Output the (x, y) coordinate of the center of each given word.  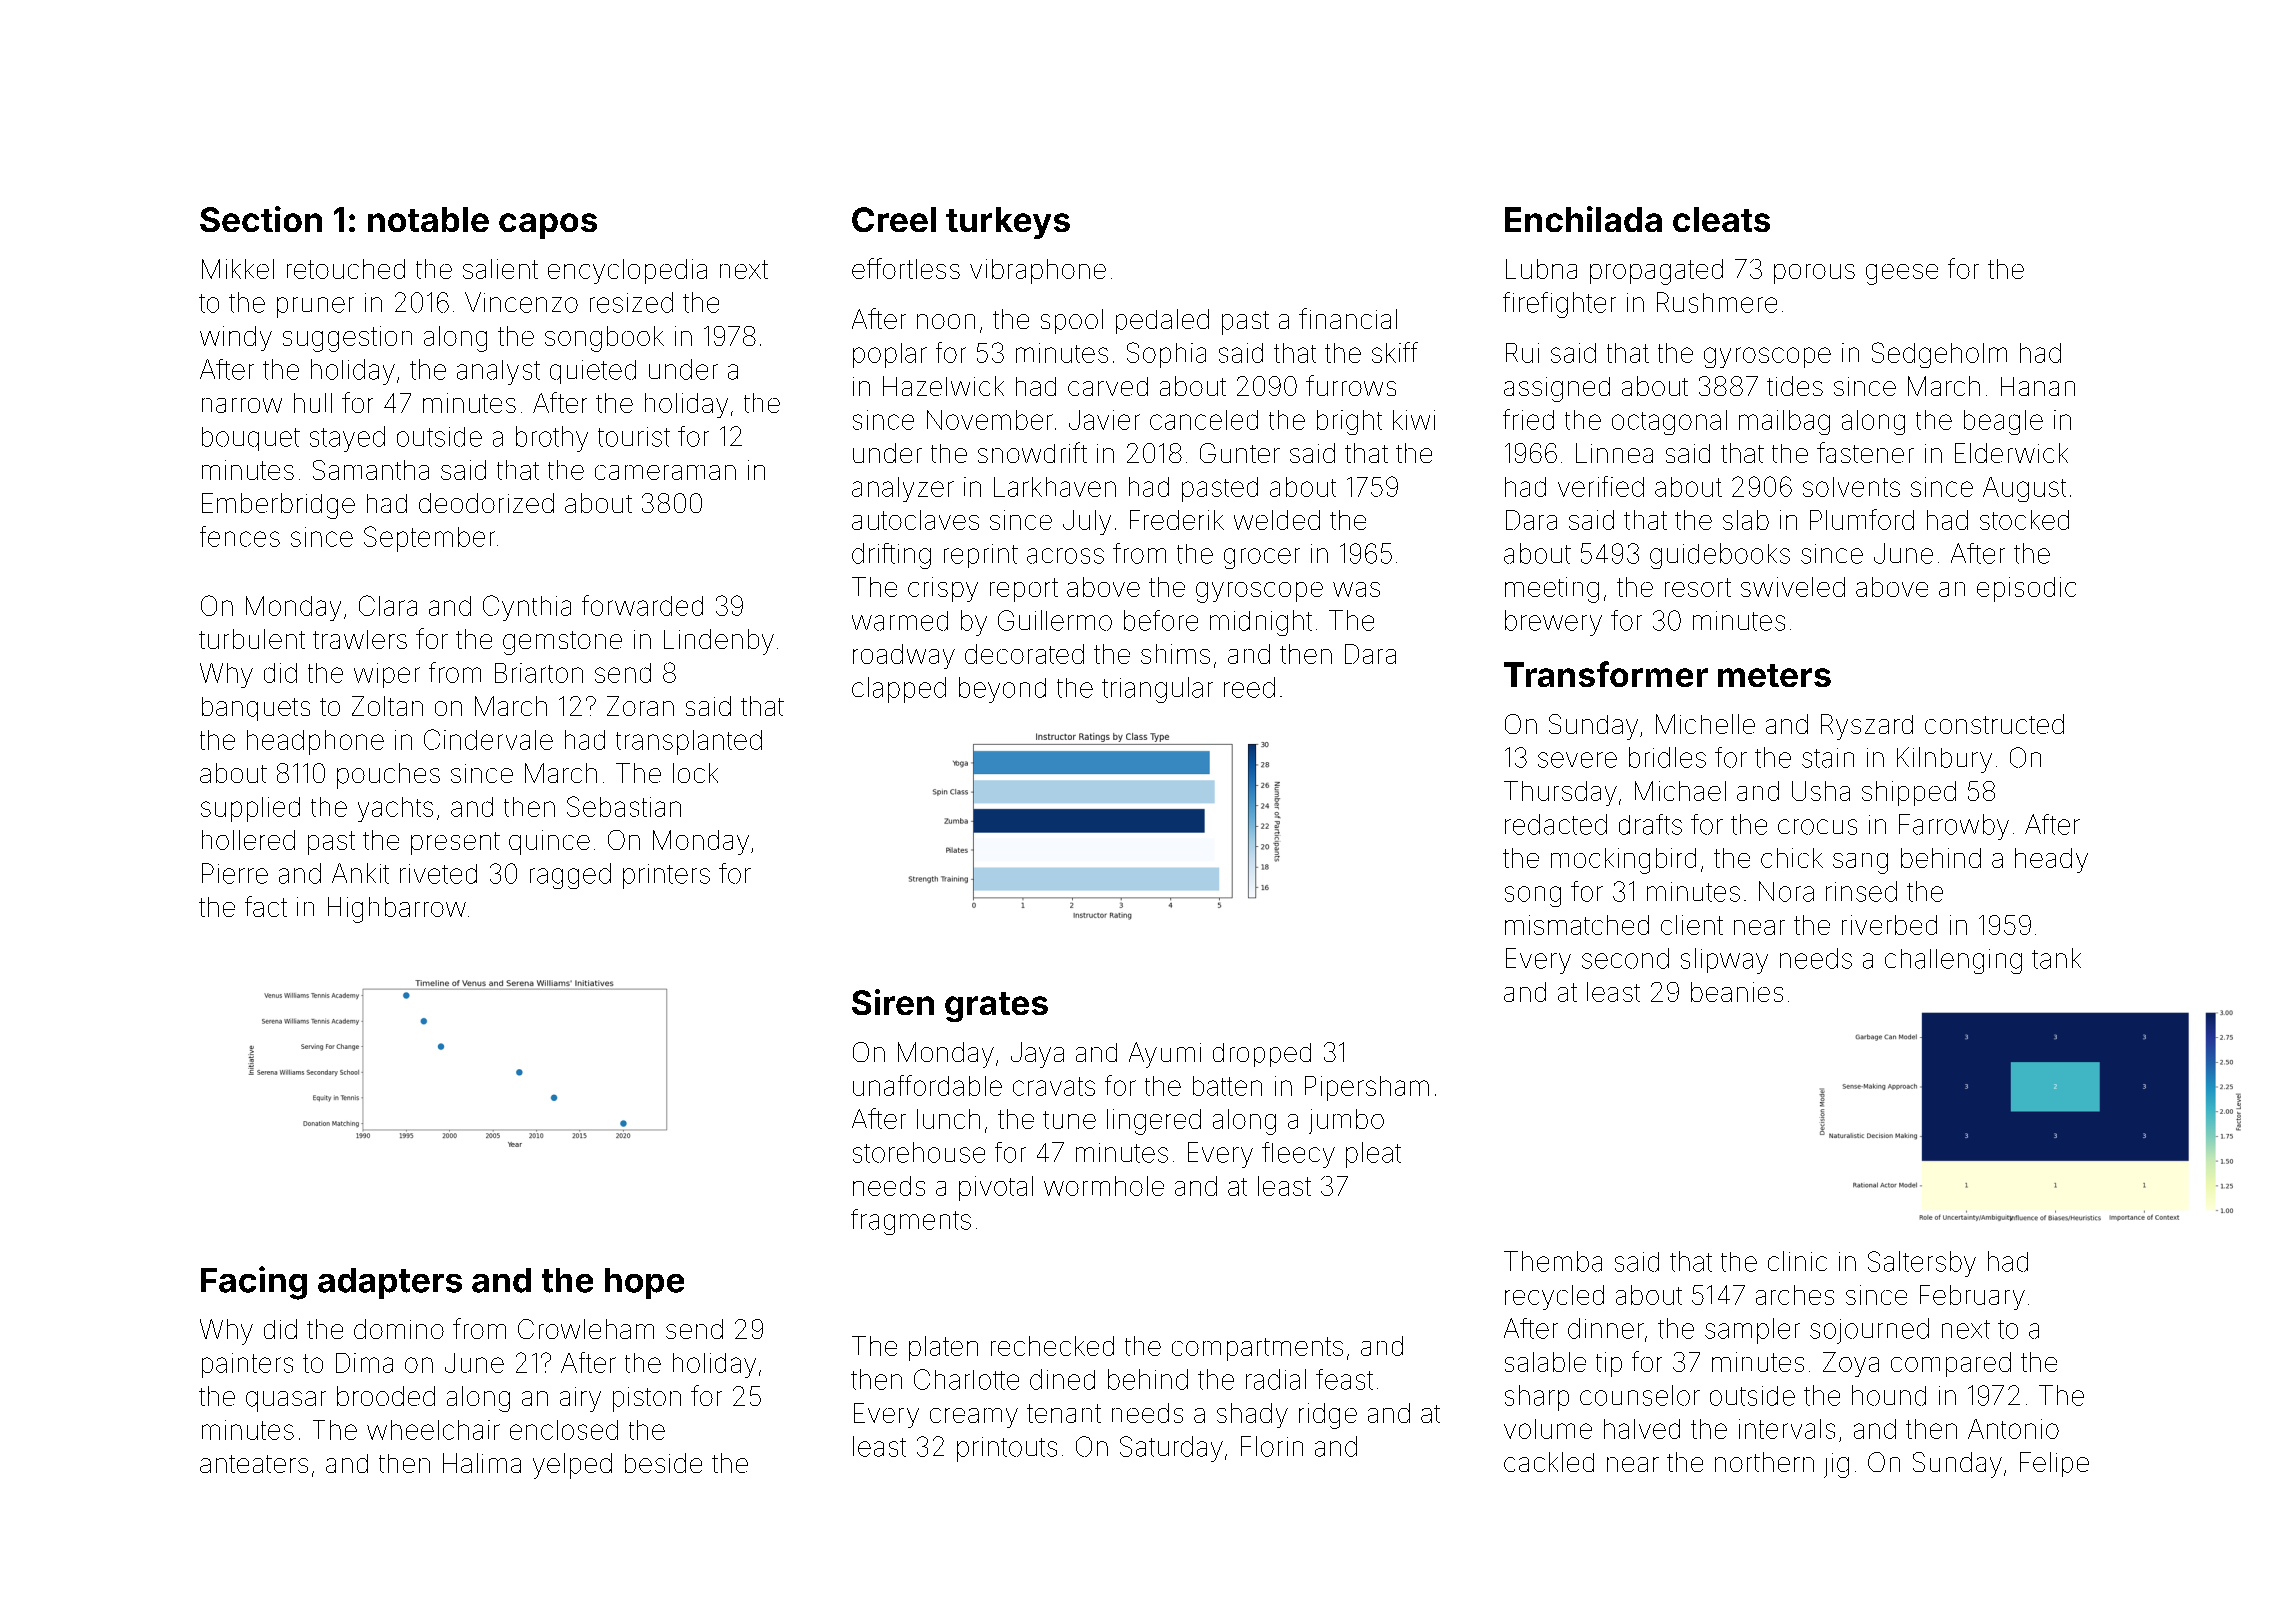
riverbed (1889, 925)
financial (1348, 318)
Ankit (360, 873)
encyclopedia (627, 271)
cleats (1721, 219)
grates (996, 1007)
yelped (572, 1466)
